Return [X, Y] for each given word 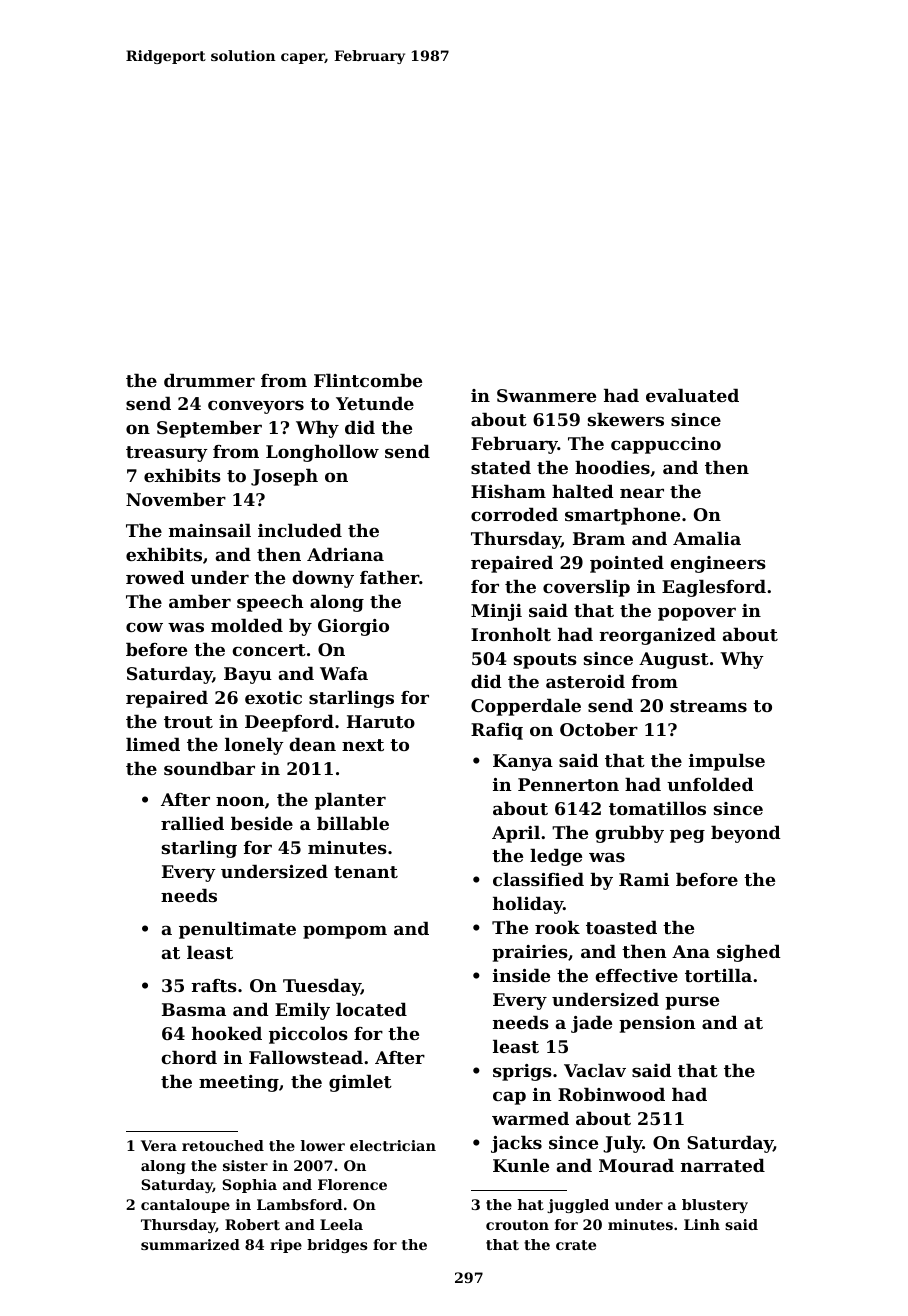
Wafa [344, 673]
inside [521, 975]
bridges [337, 1246]
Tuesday [322, 987]
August [674, 660]
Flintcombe [368, 380]
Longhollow [322, 453]
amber [200, 601]
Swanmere [546, 395]
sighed [749, 953]
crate [576, 1245]
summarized [190, 1244]
